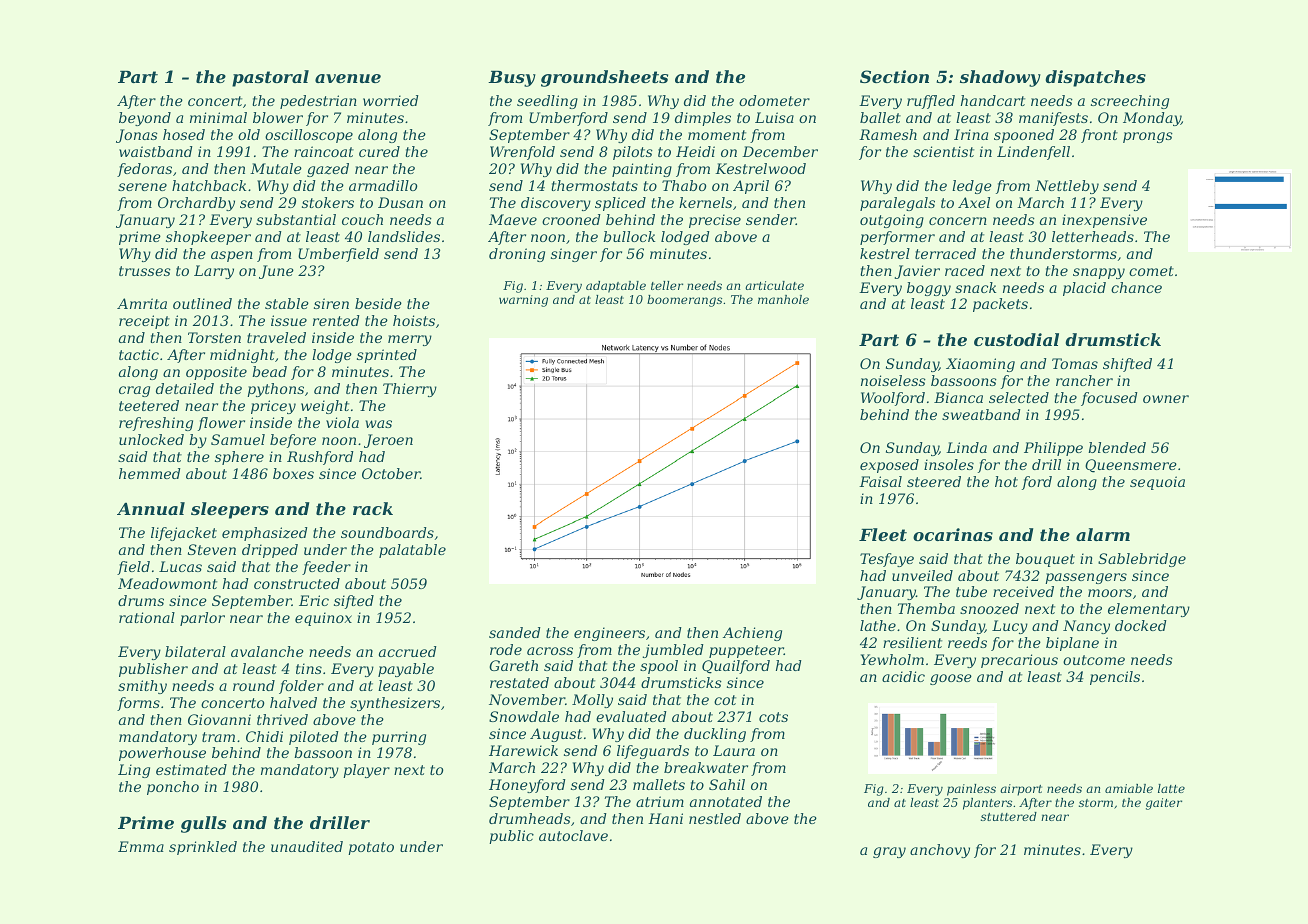 The height and width of the screenshot is (924, 1308). What do you see at coordinates (774, 100) in the screenshot?
I see `odometer` at bounding box center [774, 100].
